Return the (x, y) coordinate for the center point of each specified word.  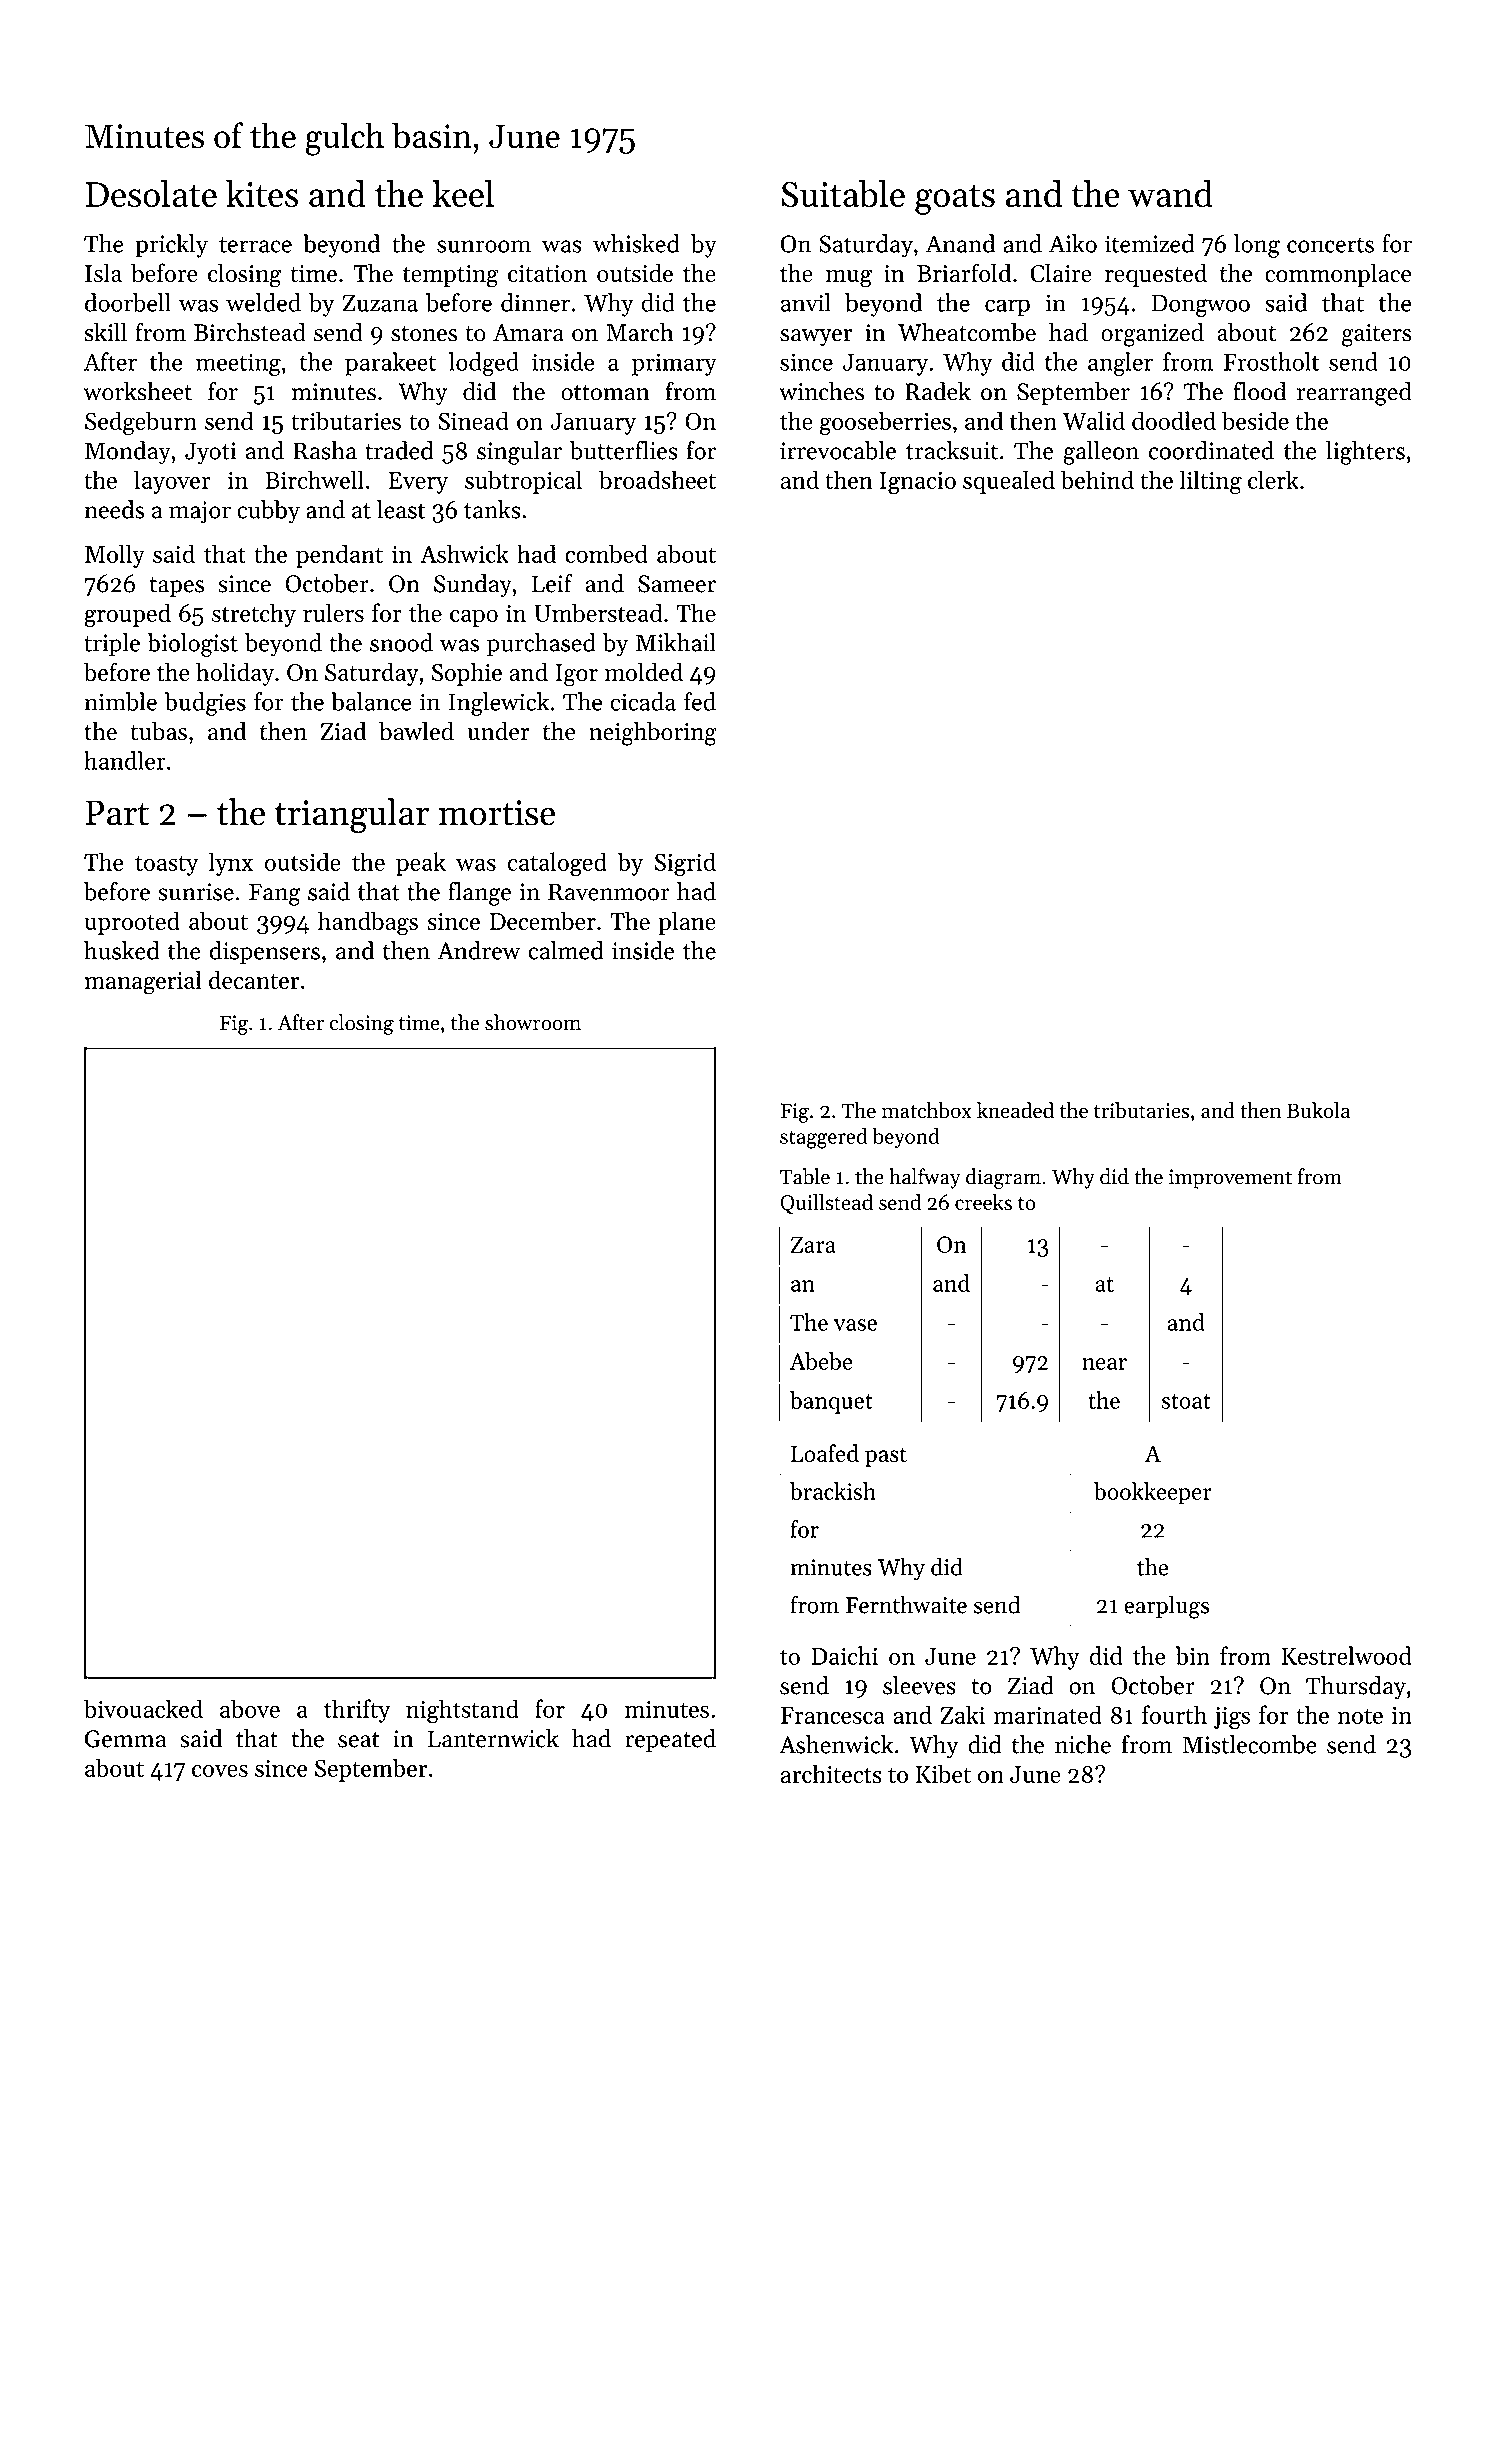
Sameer (677, 584)
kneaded (1015, 1110)
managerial (143, 982)
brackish (833, 1491)
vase (855, 1325)
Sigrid (685, 864)
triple (112, 645)
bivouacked (143, 1708)
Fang (275, 894)
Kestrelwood (1346, 1655)
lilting (1210, 482)
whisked (636, 243)
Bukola (1318, 1110)
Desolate (151, 193)
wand (1170, 193)
